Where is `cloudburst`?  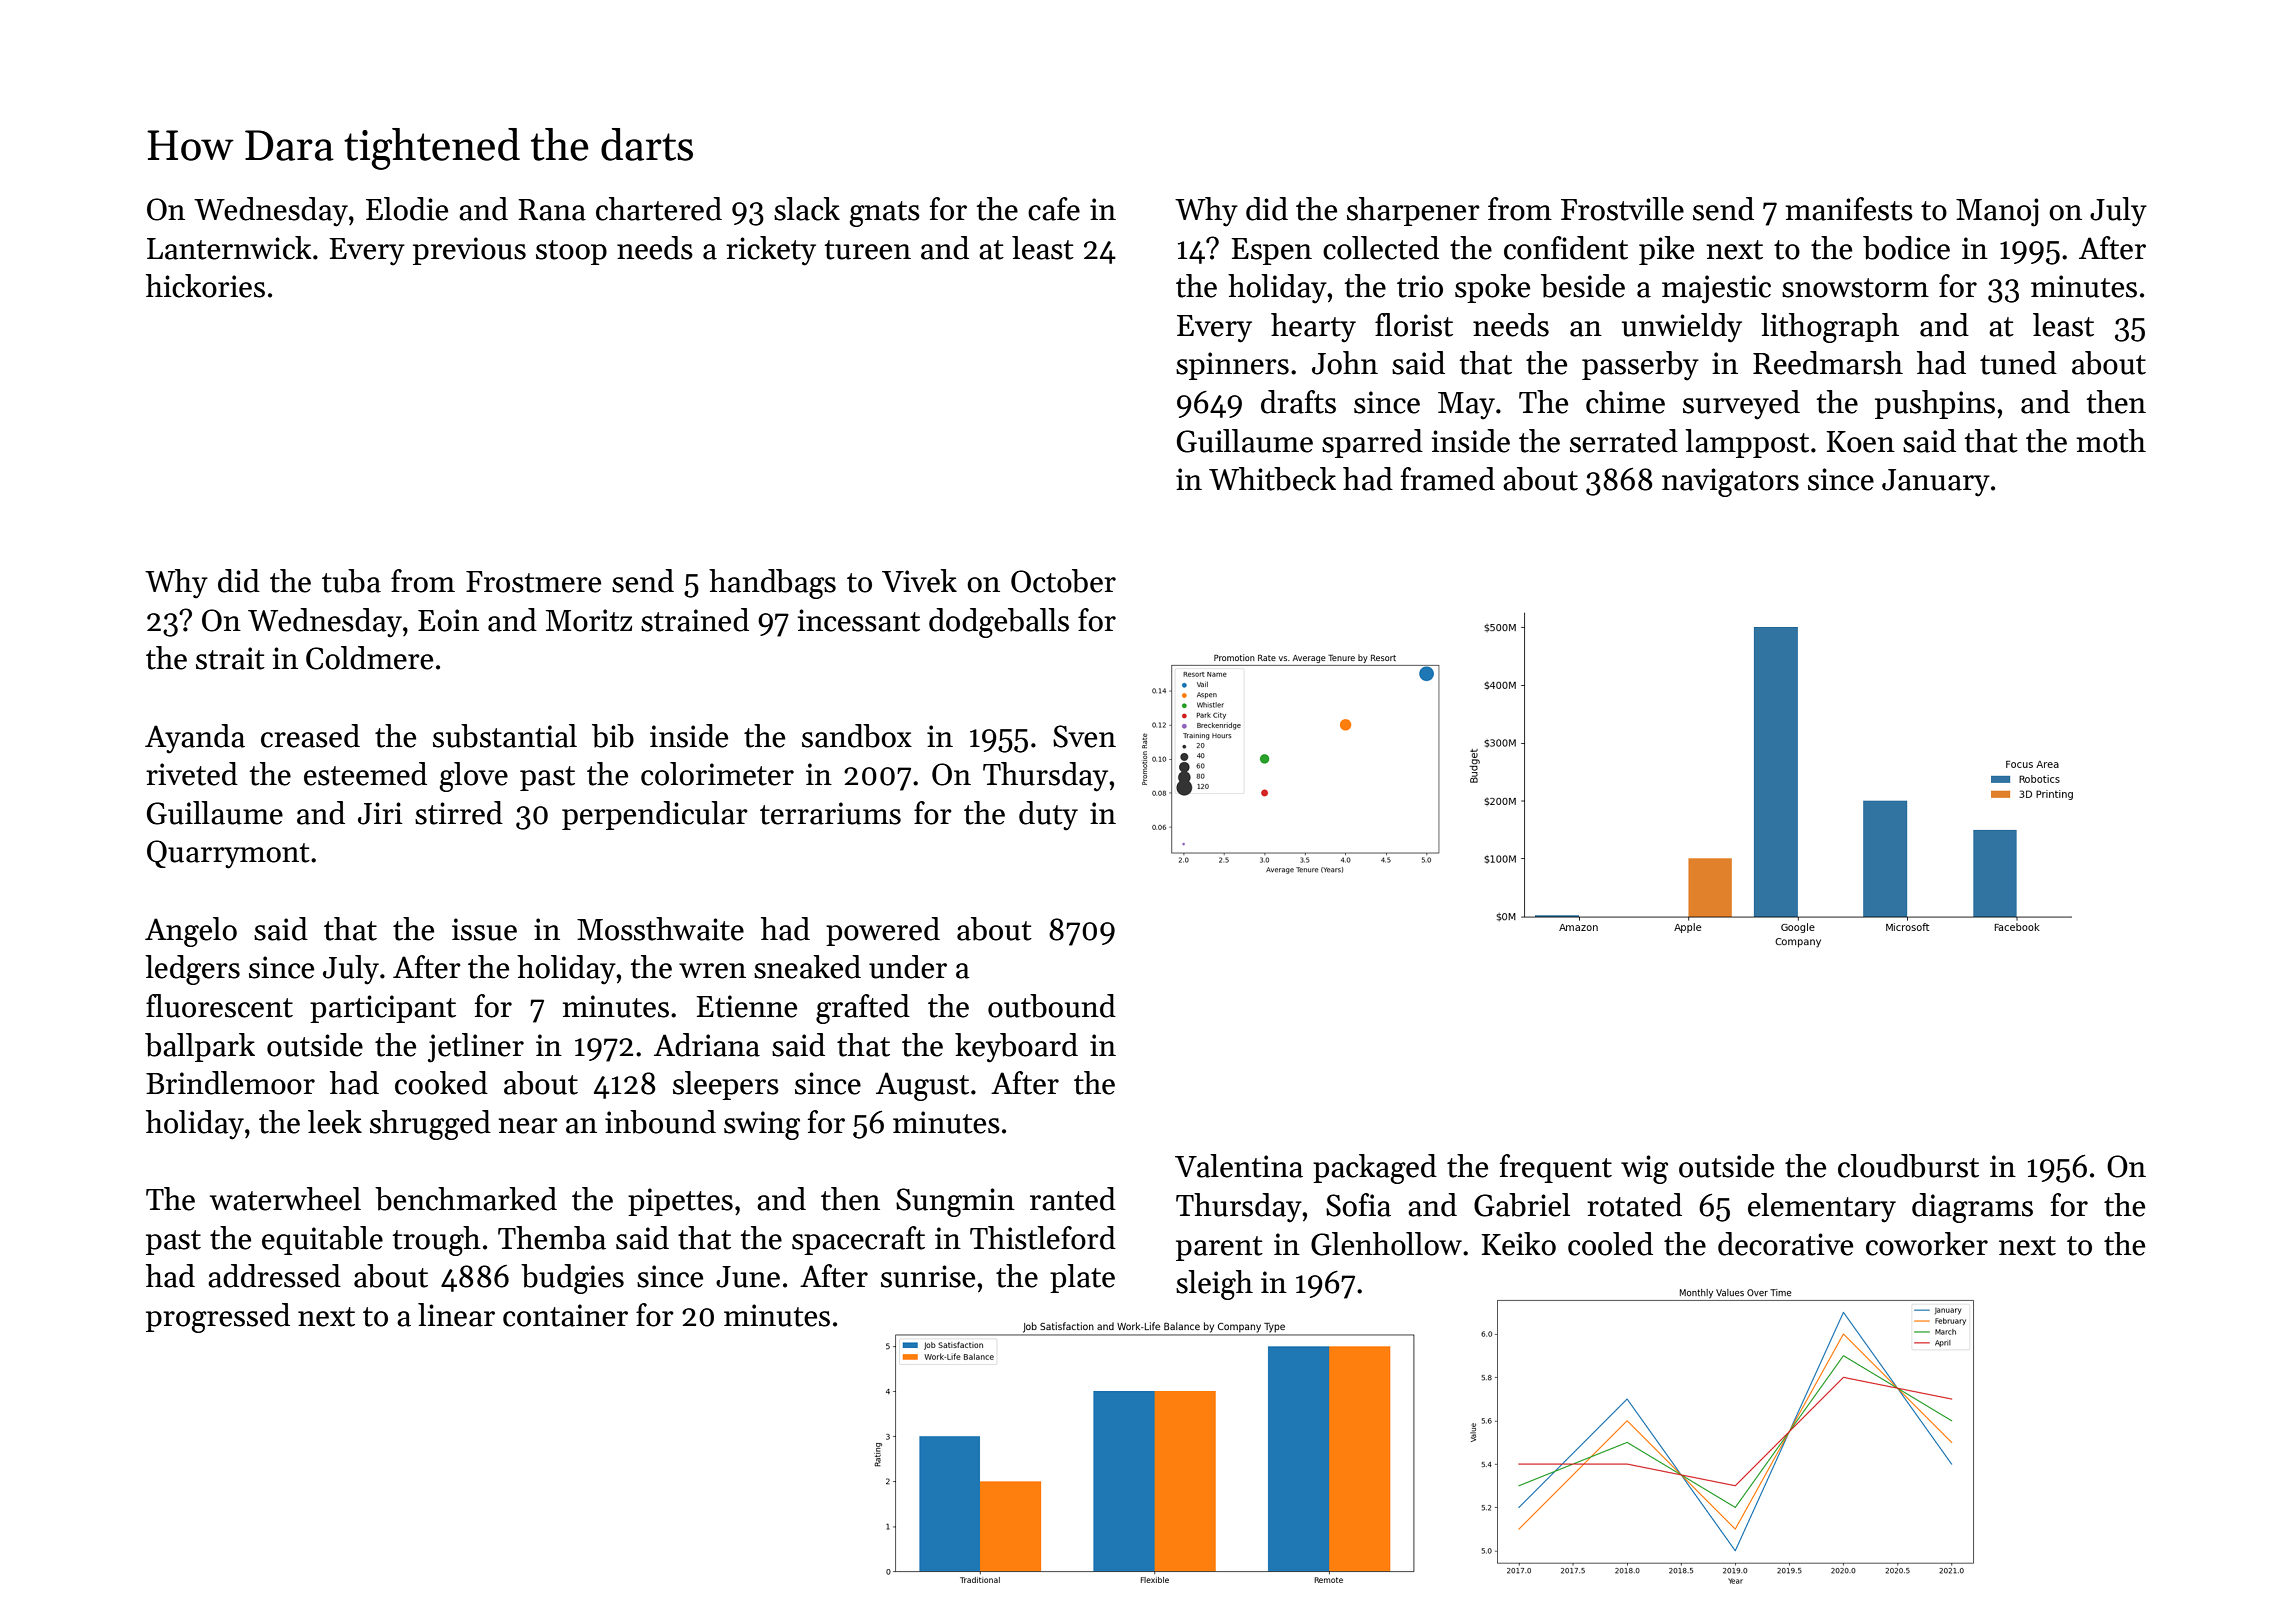 cloudburst is located at coordinates (1908, 1166).
